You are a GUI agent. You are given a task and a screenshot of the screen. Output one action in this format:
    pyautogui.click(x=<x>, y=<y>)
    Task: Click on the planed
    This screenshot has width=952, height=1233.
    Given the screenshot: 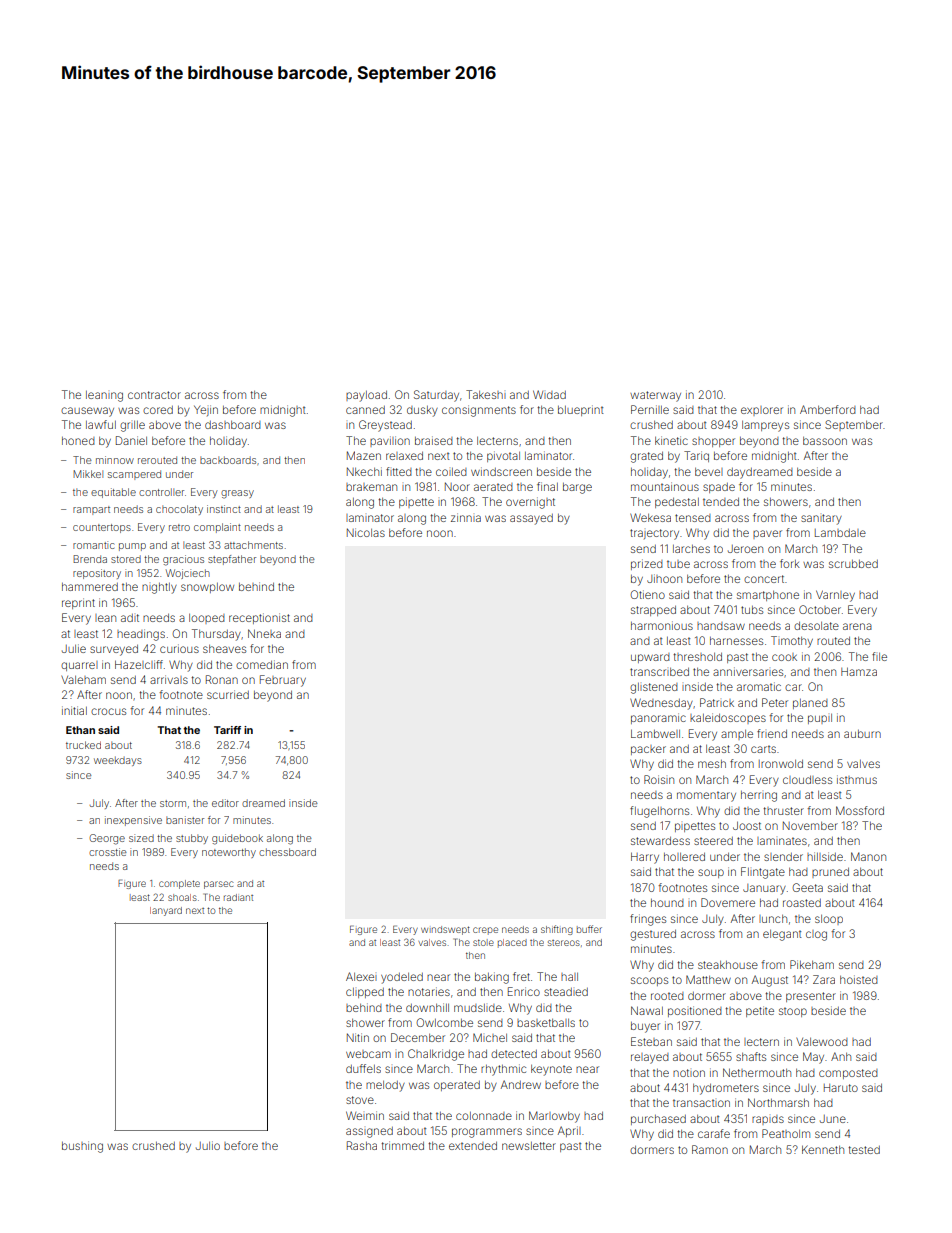 What is the action you would take?
    pyautogui.click(x=810, y=704)
